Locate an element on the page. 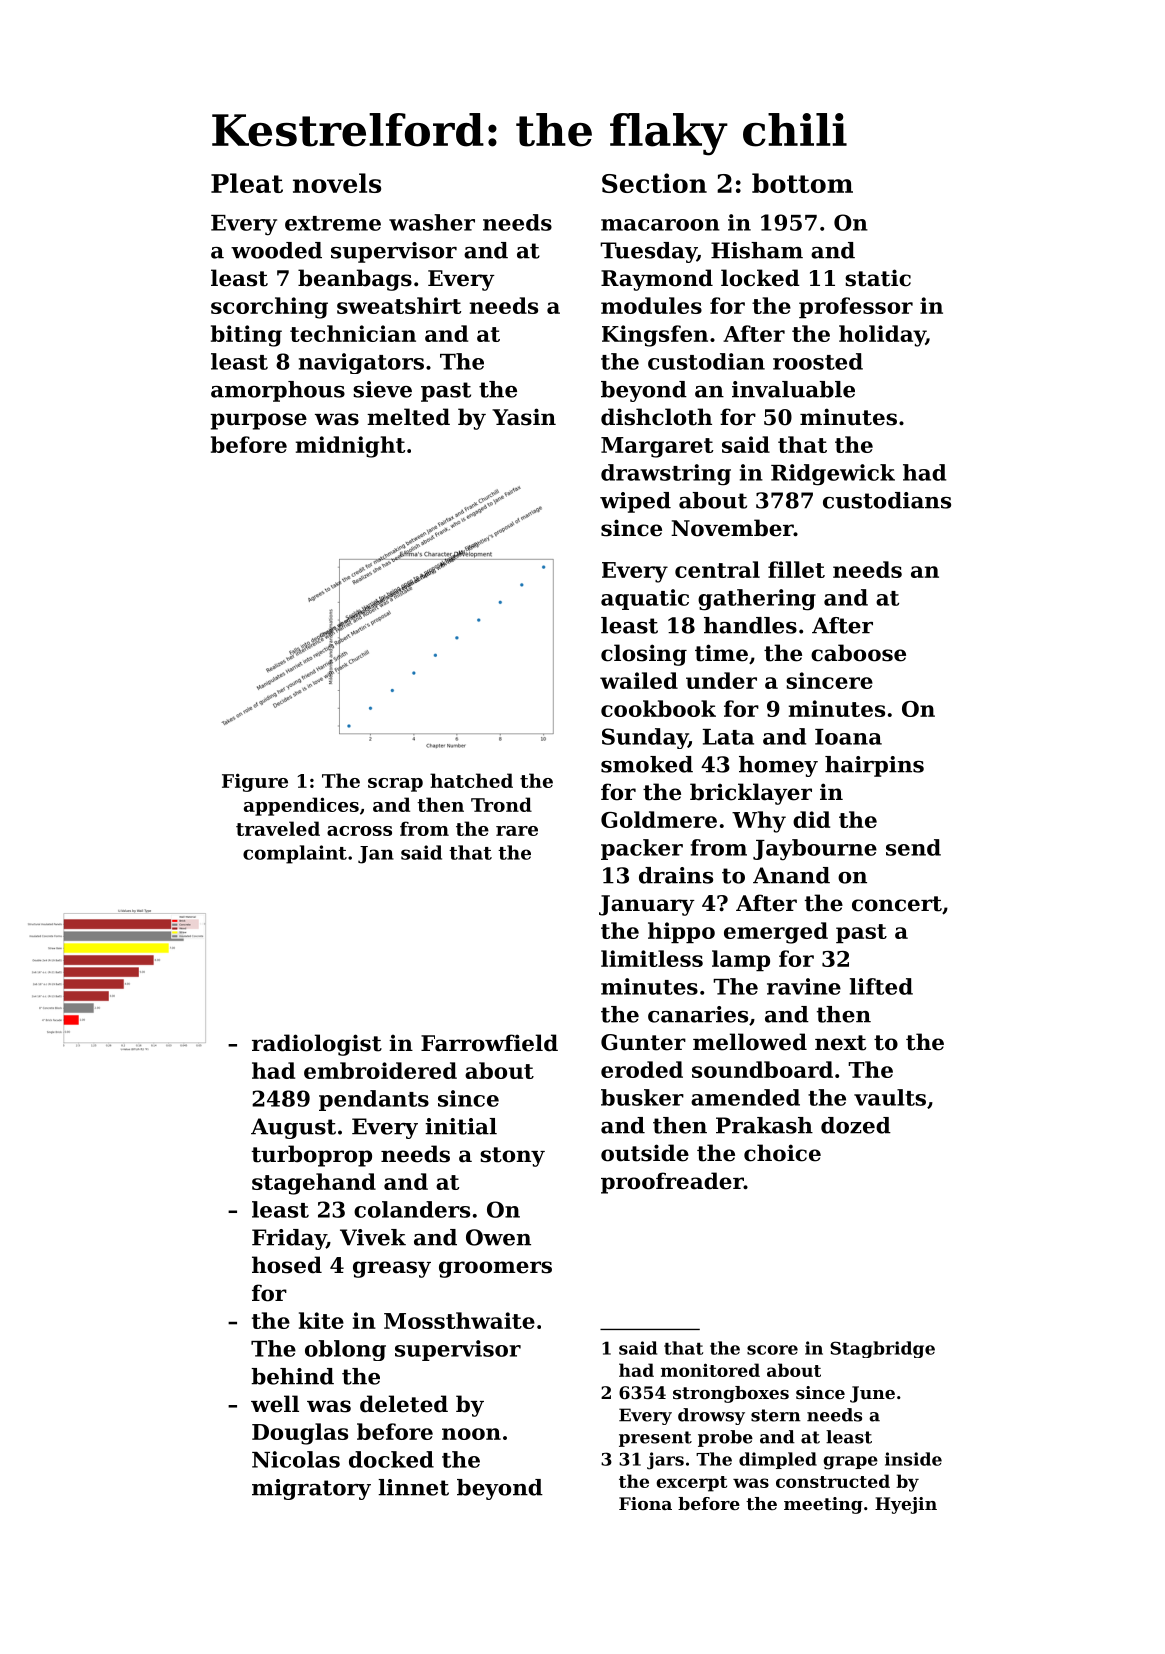  oblong is located at coordinates (345, 1350).
